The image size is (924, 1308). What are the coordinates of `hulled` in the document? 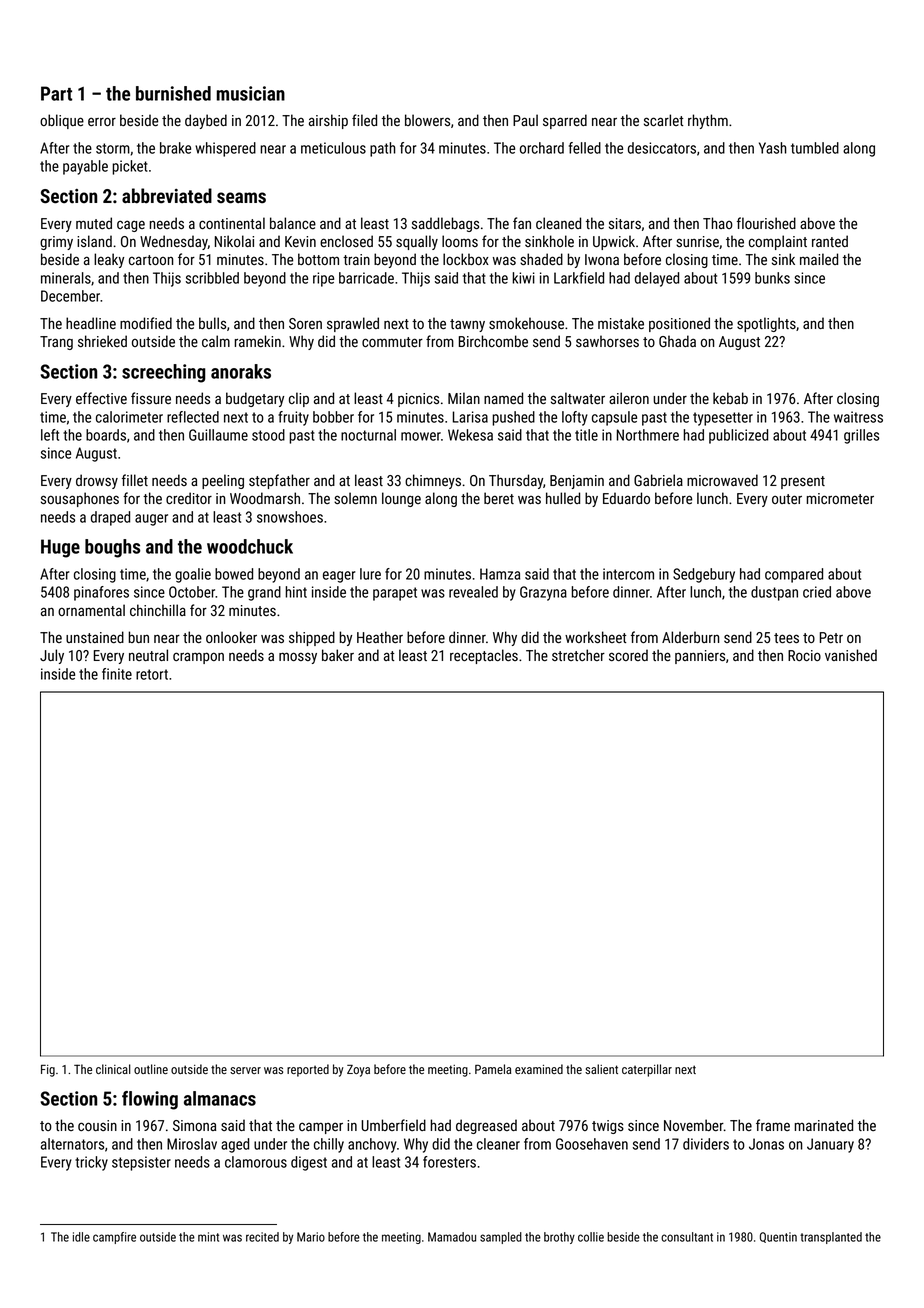 It's located at (563, 498).
